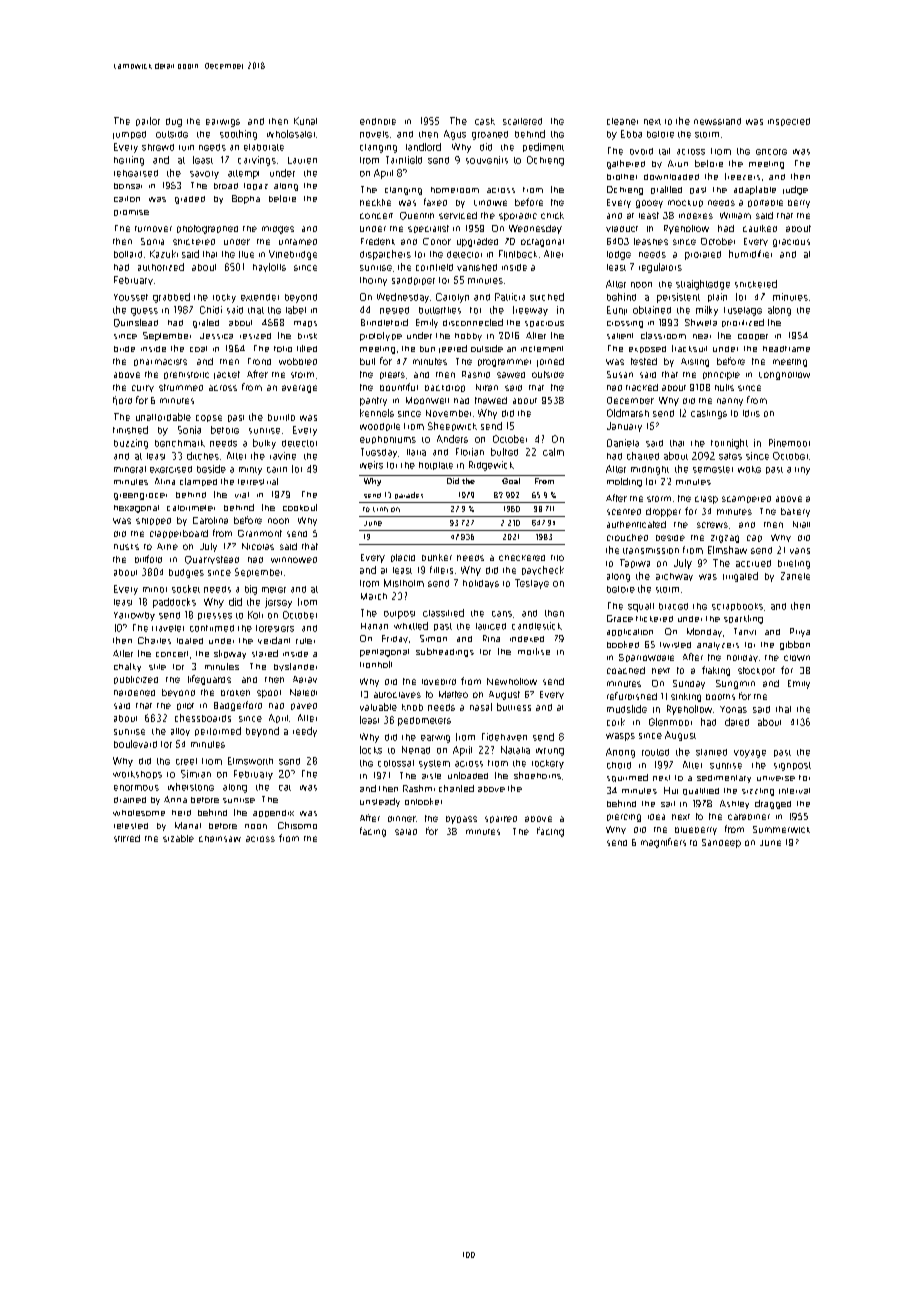  I want to click on clasp, so click(706, 500).
